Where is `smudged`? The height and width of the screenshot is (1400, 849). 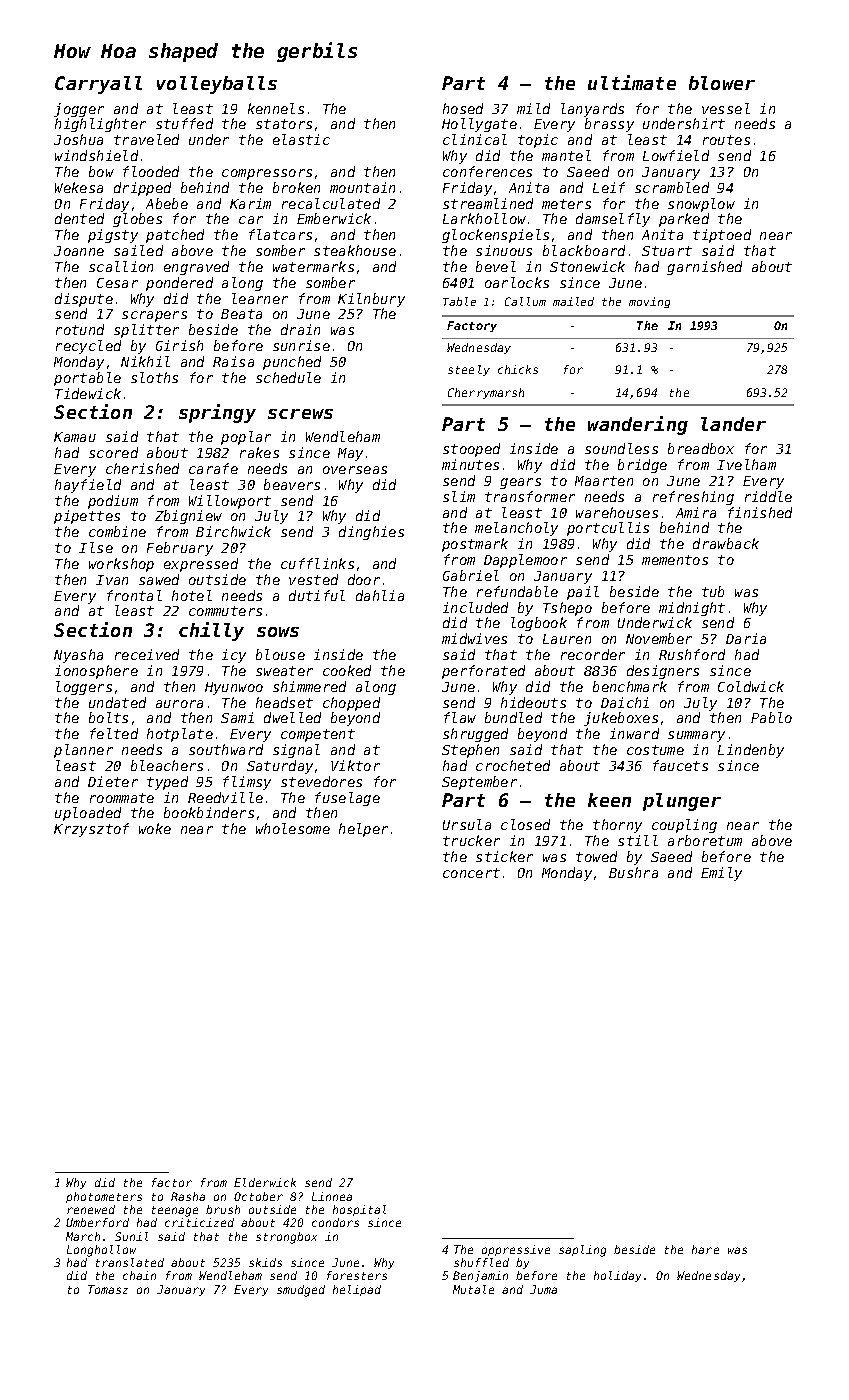
smudged is located at coordinates (301, 1291).
